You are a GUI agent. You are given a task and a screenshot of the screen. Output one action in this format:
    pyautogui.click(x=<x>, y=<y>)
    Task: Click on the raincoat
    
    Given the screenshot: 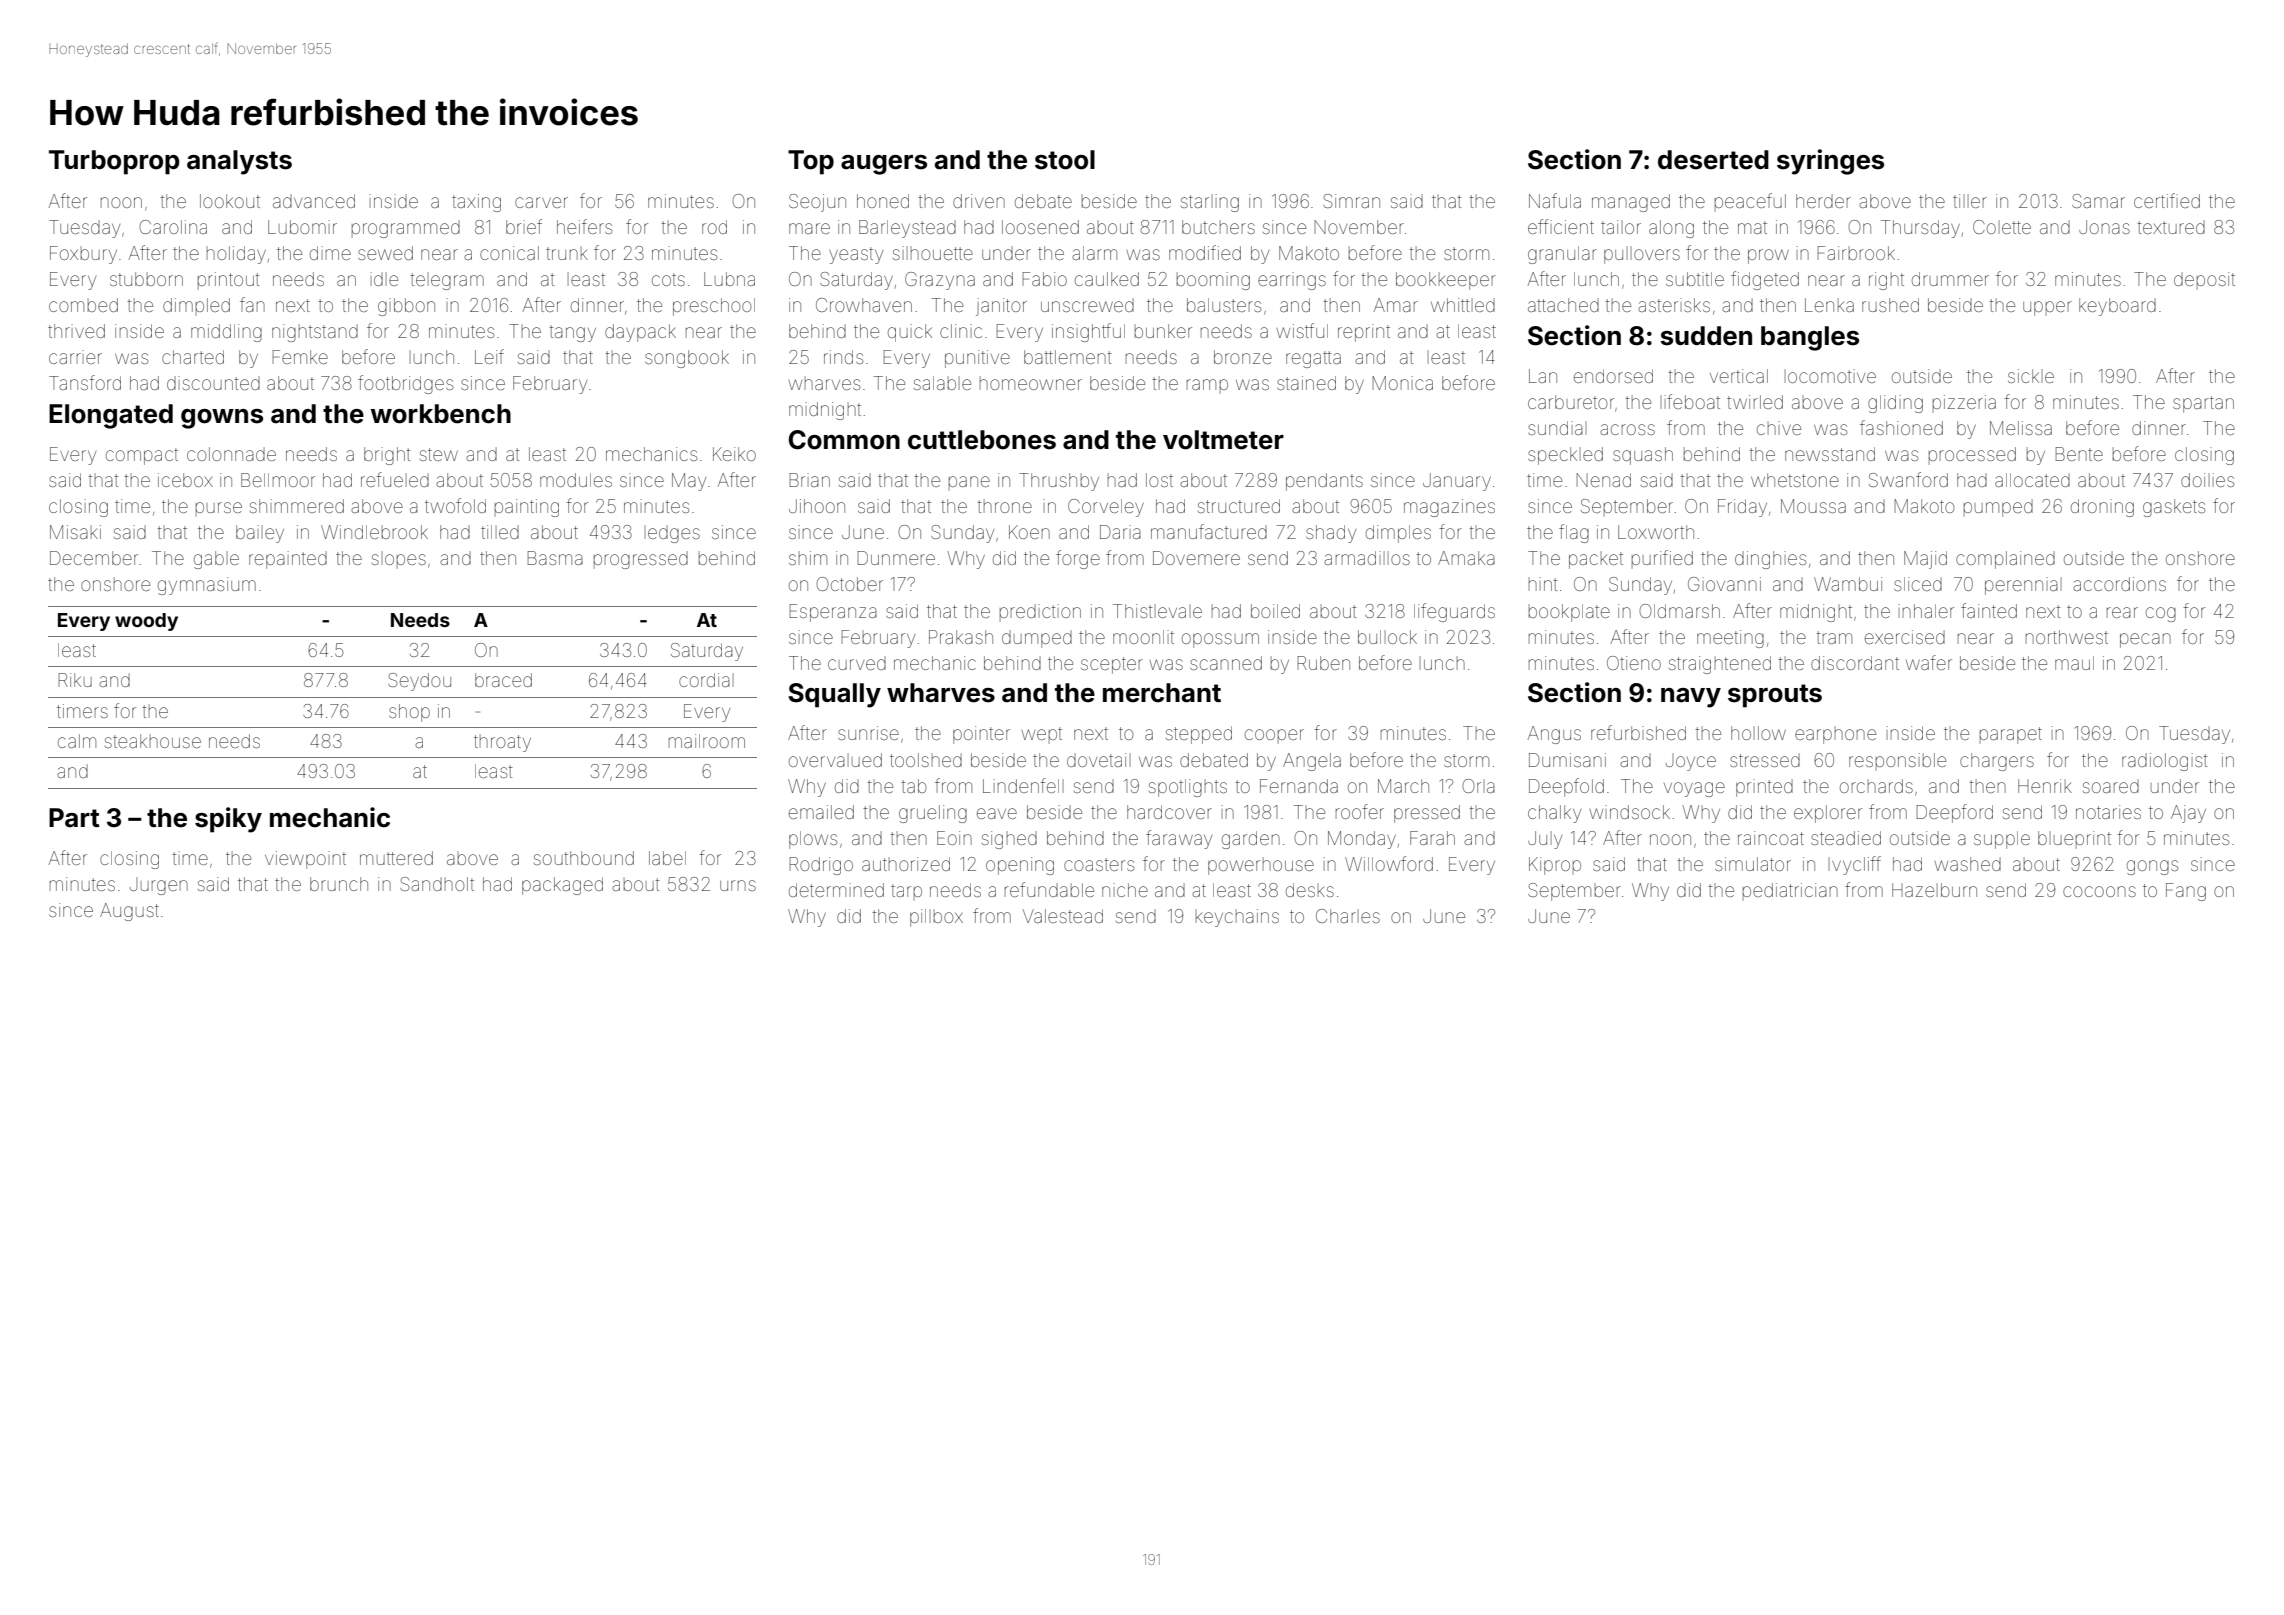 What is the action you would take?
    pyautogui.click(x=1771, y=838)
